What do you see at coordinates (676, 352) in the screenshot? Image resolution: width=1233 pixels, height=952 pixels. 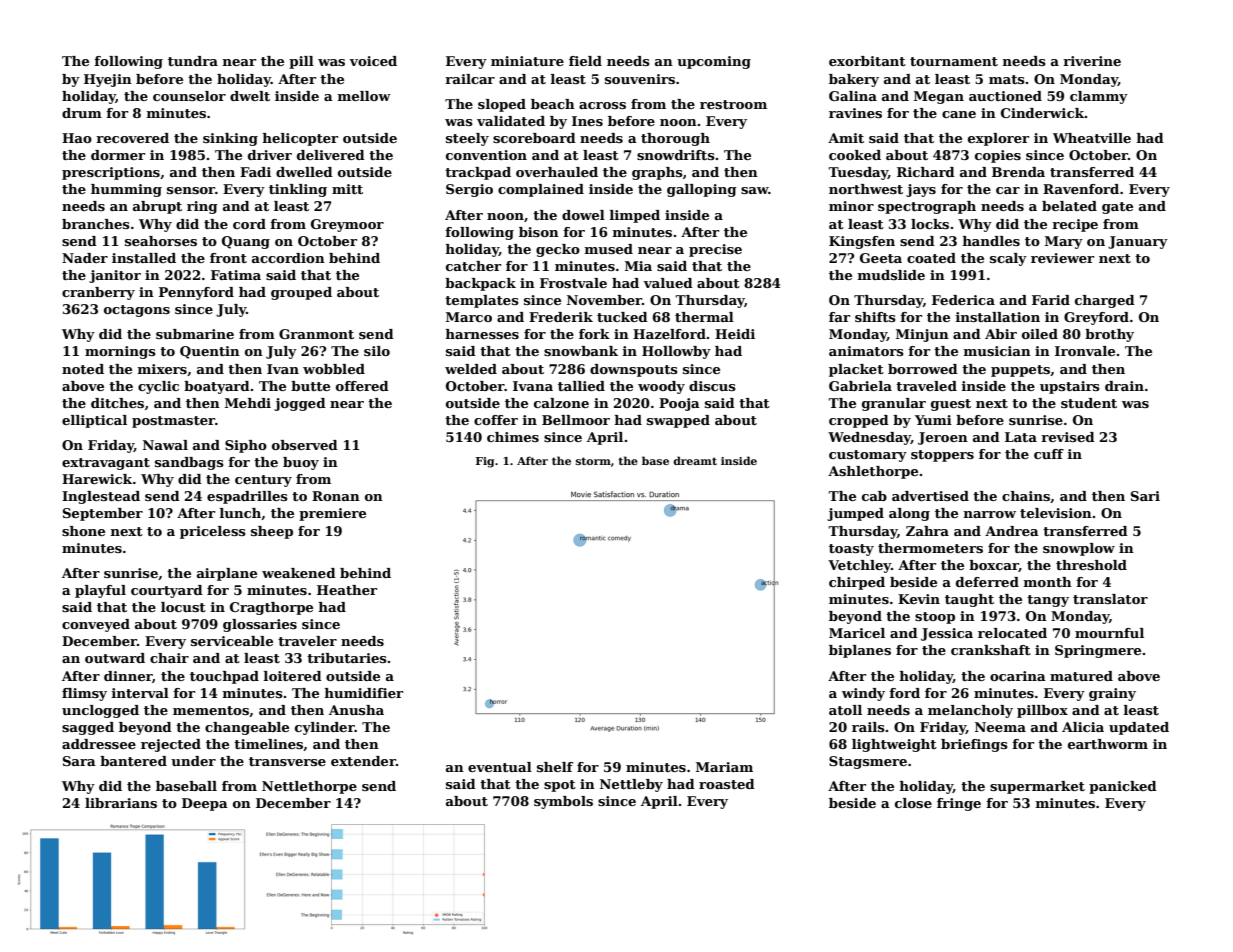 I see `Hollowby` at bounding box center [676, 352].
